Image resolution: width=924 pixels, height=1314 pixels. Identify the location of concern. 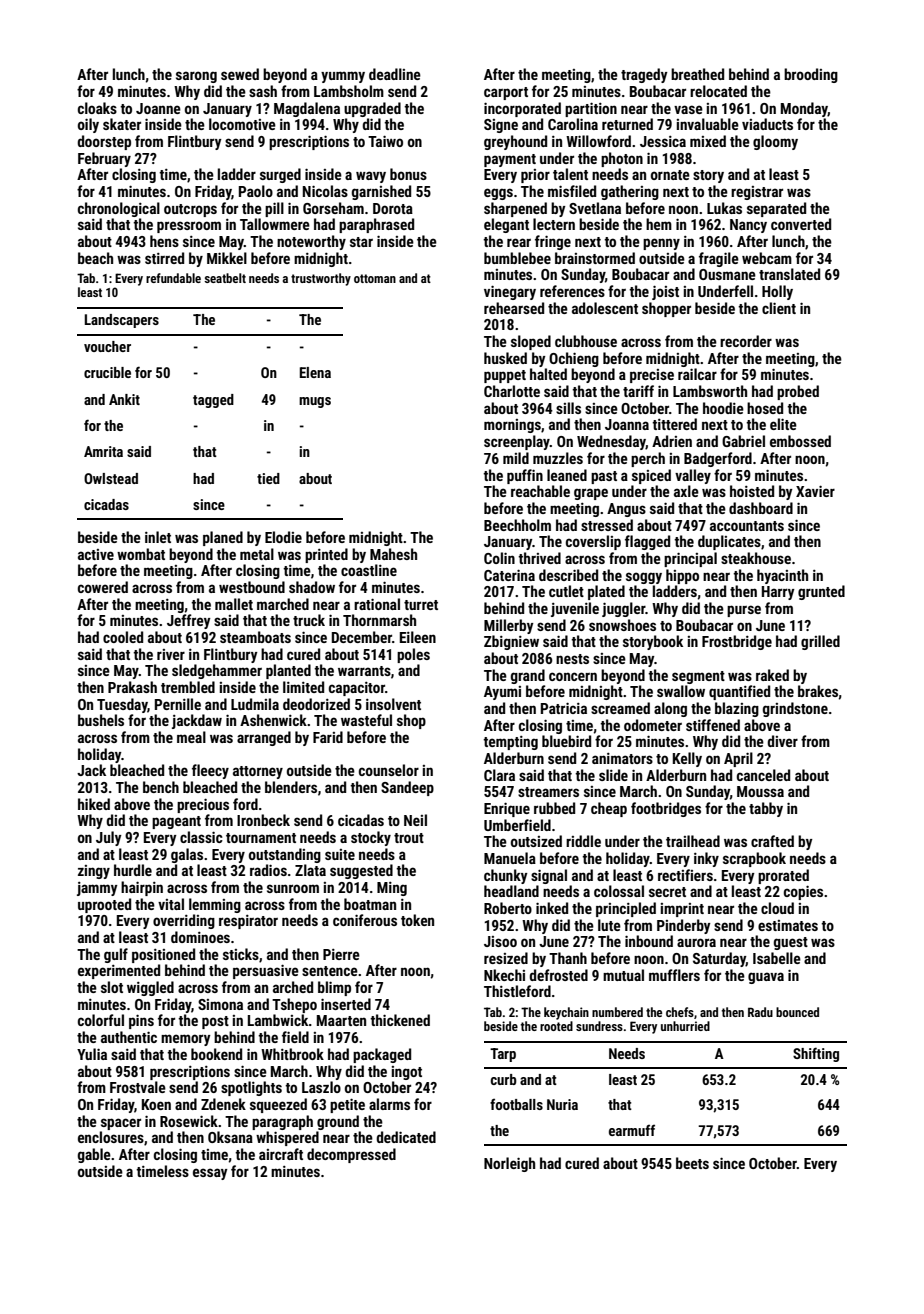
(573, 676).
